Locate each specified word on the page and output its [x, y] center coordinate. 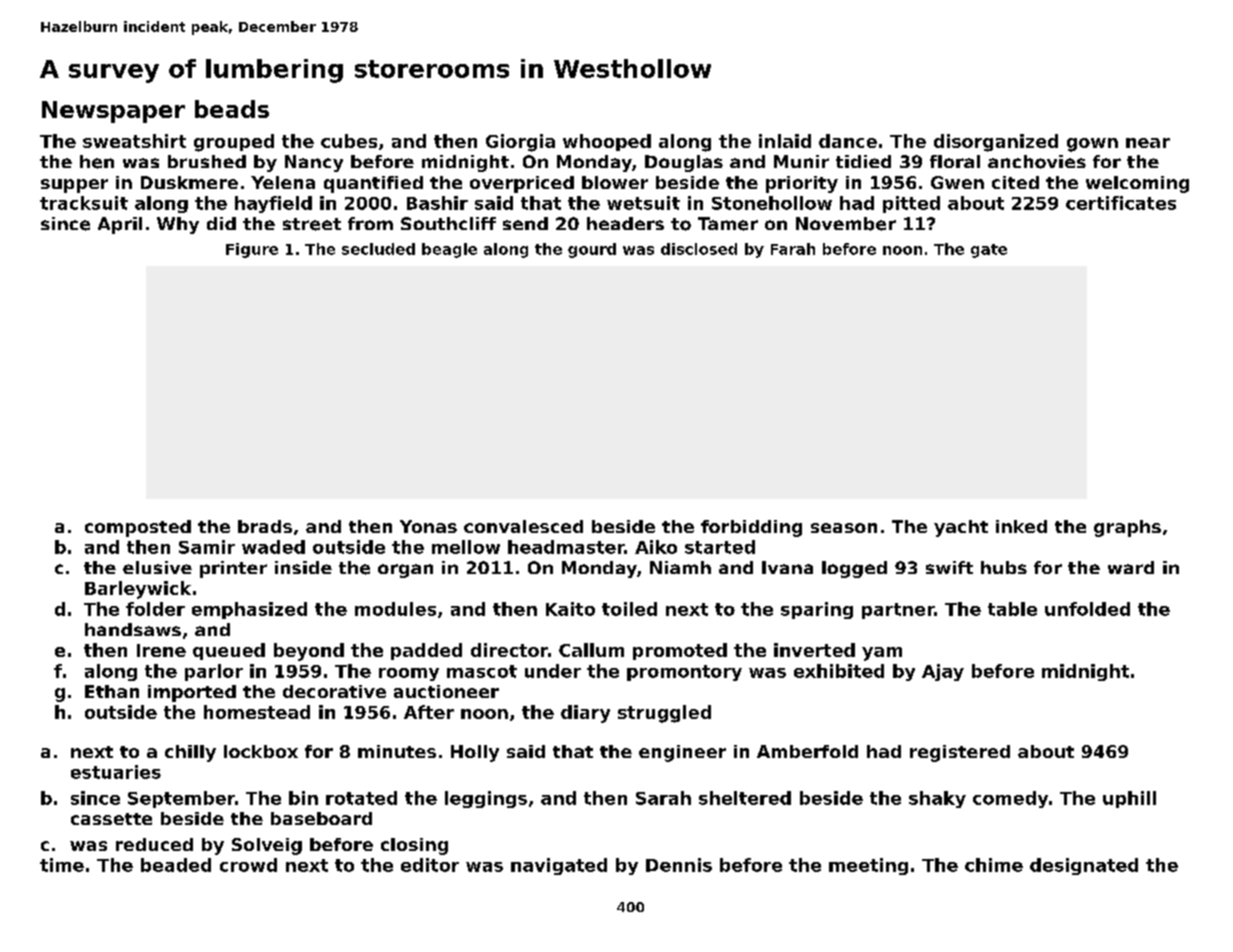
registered [960, 753]
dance [848, 141]
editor [430, 865]
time [62, 865]
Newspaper [113, 112]
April [120, 225]
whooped [607, 142]
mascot [482, 671]
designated [1084, 866]
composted [138, 528]
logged [854, 569]
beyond [309, 652]
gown [1092, 145]
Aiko [656, 547]
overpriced [522, 184]
